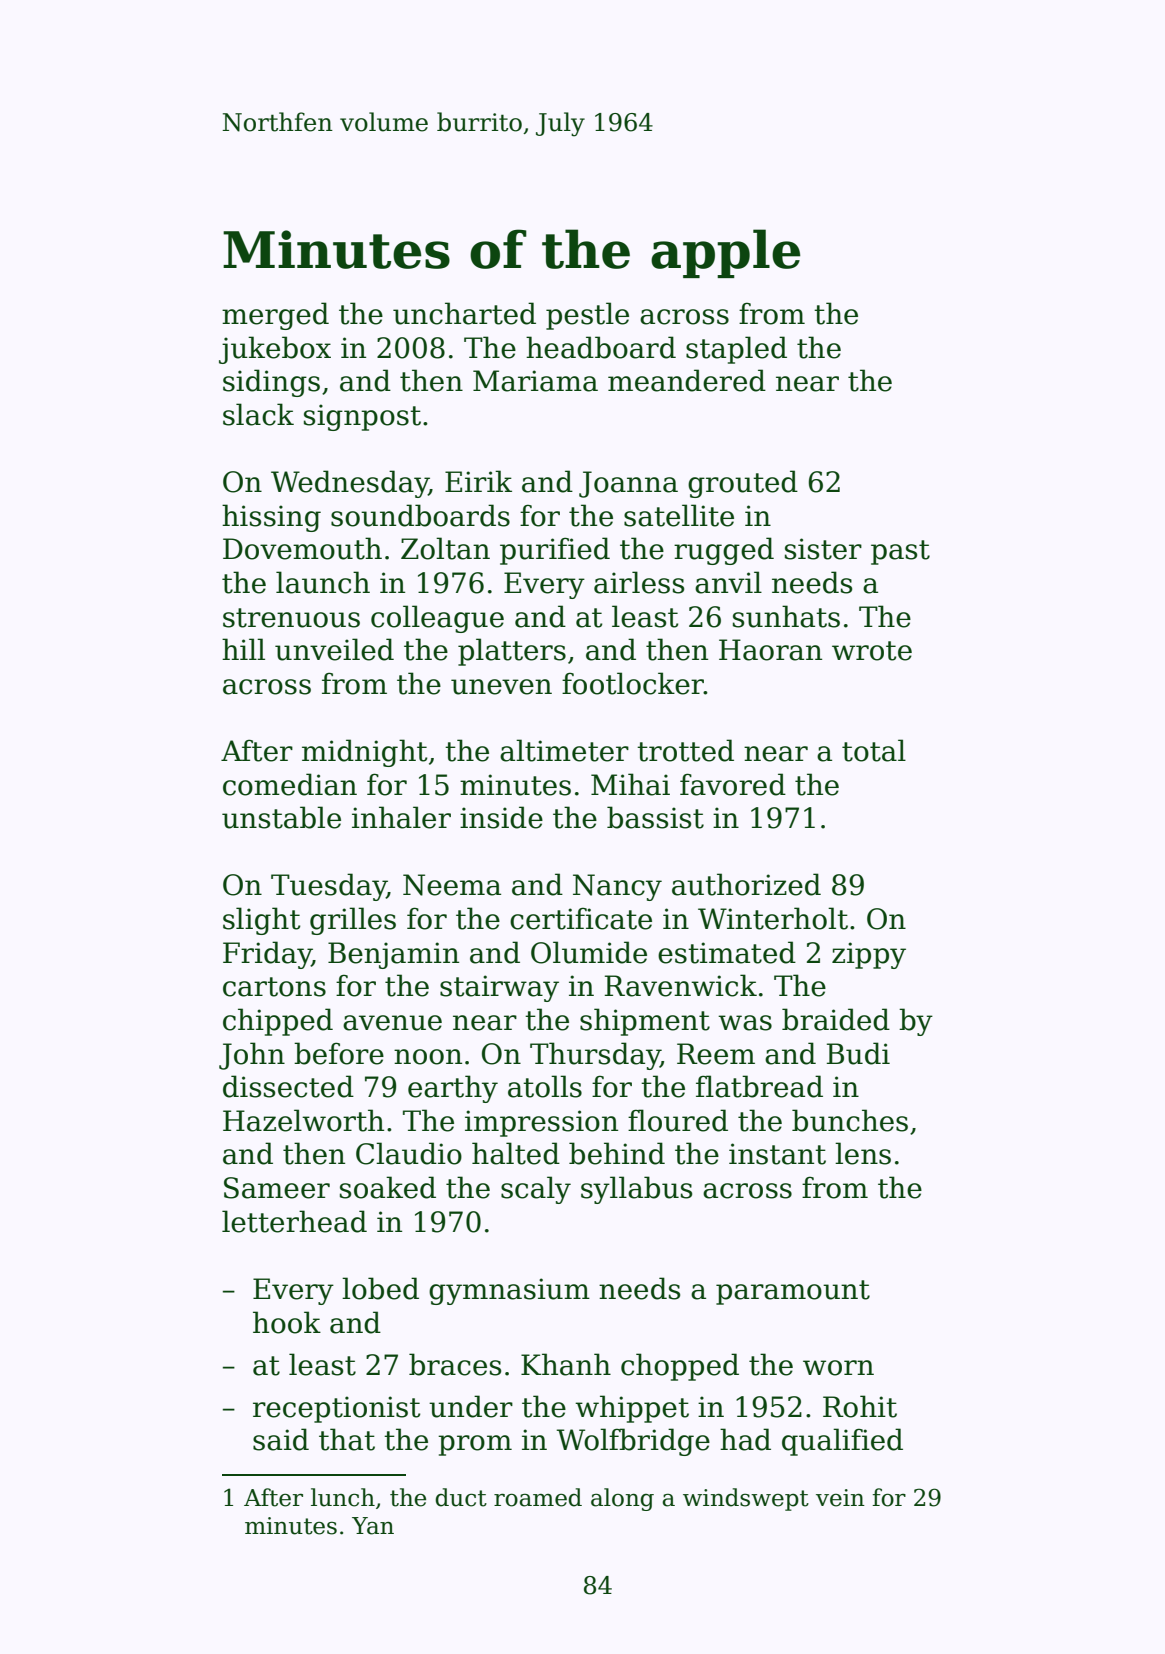 Image resolution: width=1165 pixels, height=1654 pixels. Describe the element at coordinates (838, 1368) in the screenshot. I see `worn` at that location.
